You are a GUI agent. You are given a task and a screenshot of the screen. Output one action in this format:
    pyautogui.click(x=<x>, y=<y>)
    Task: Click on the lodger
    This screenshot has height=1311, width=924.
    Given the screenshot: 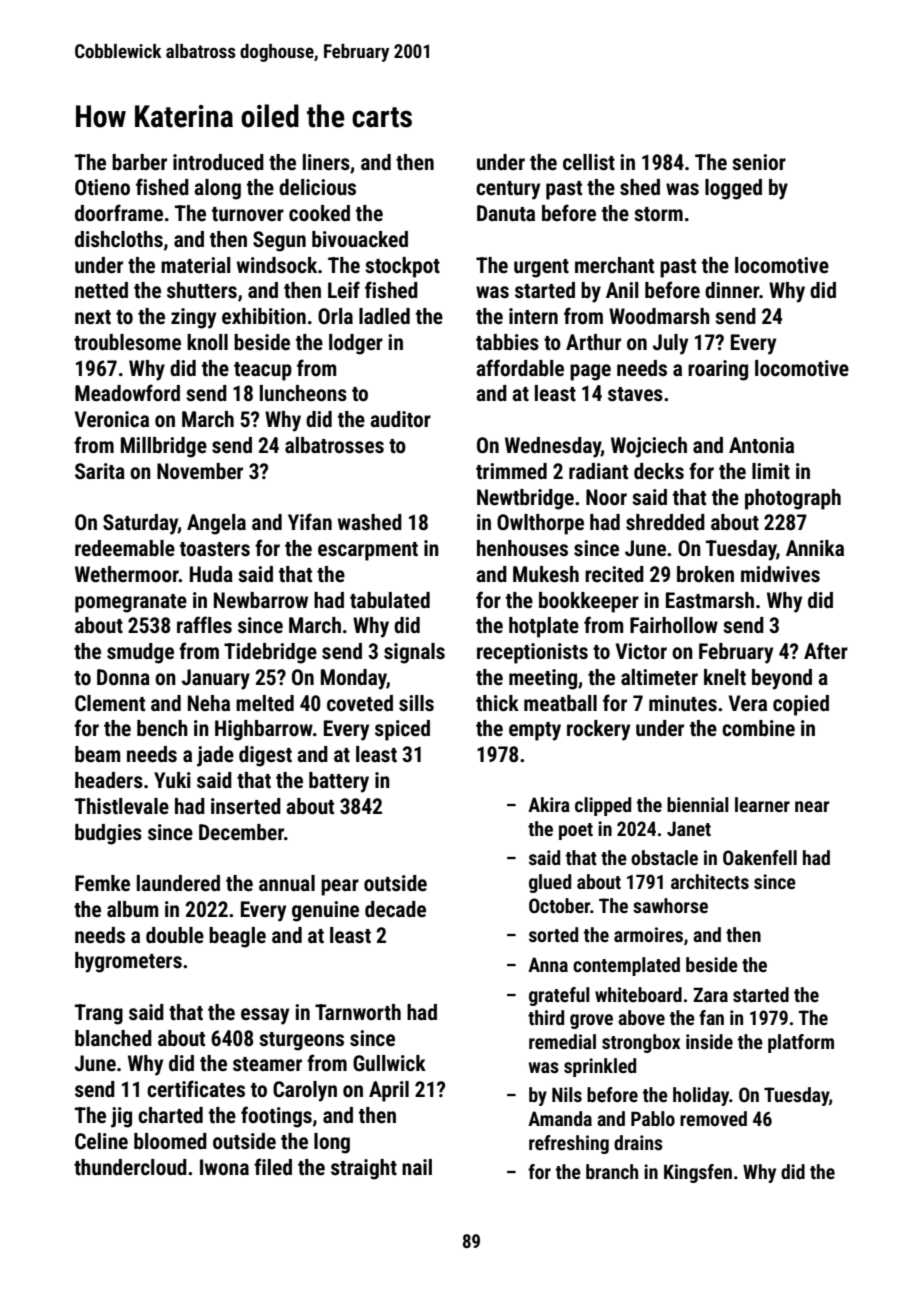 What is the action you would take?
    pyautogui.click(x=356, y=344)
